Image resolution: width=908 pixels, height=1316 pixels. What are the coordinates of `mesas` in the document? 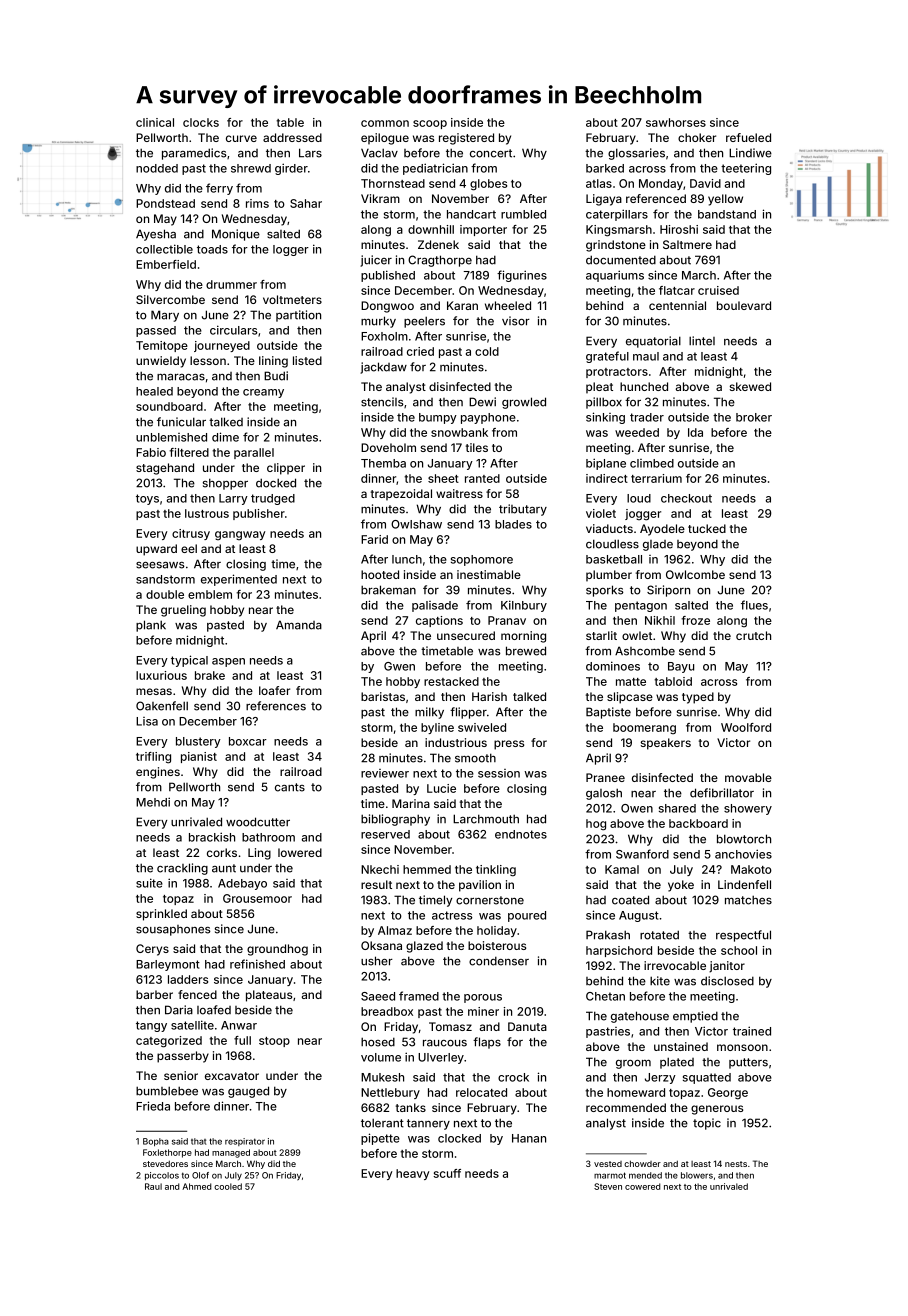 It's located at (154, 691).
